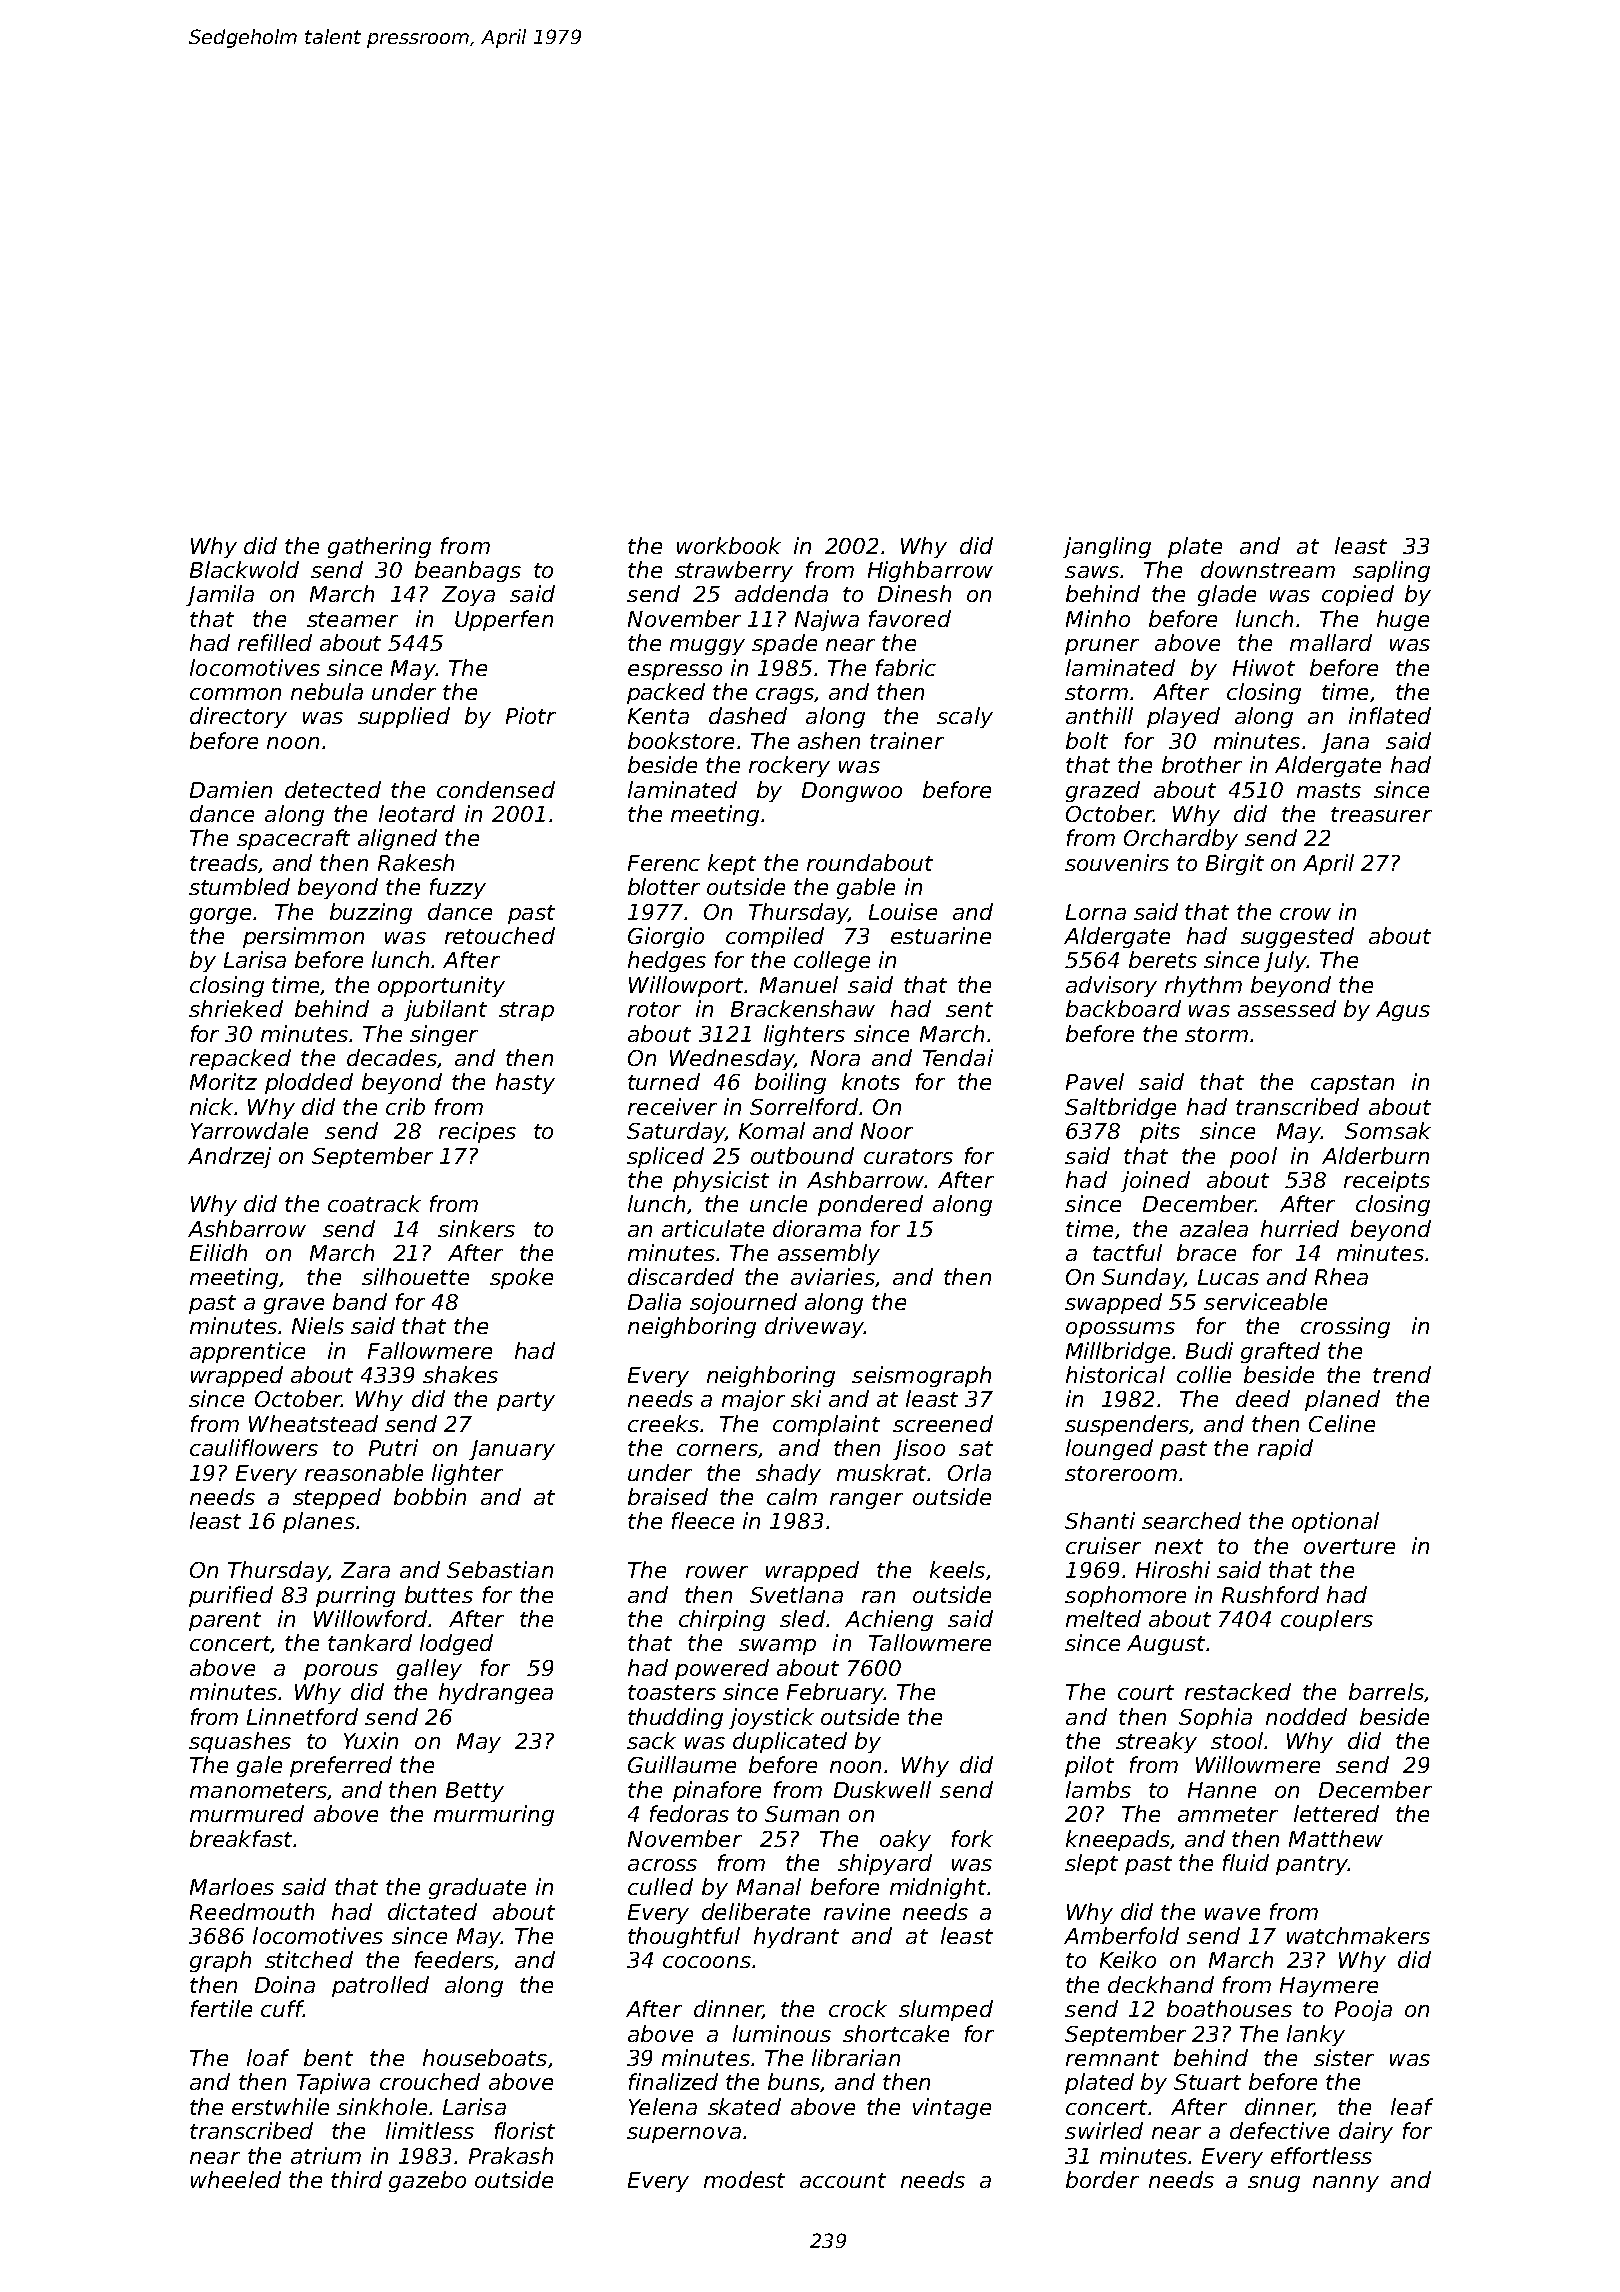  I want to click on Svetlana, so click(796, 1594).
